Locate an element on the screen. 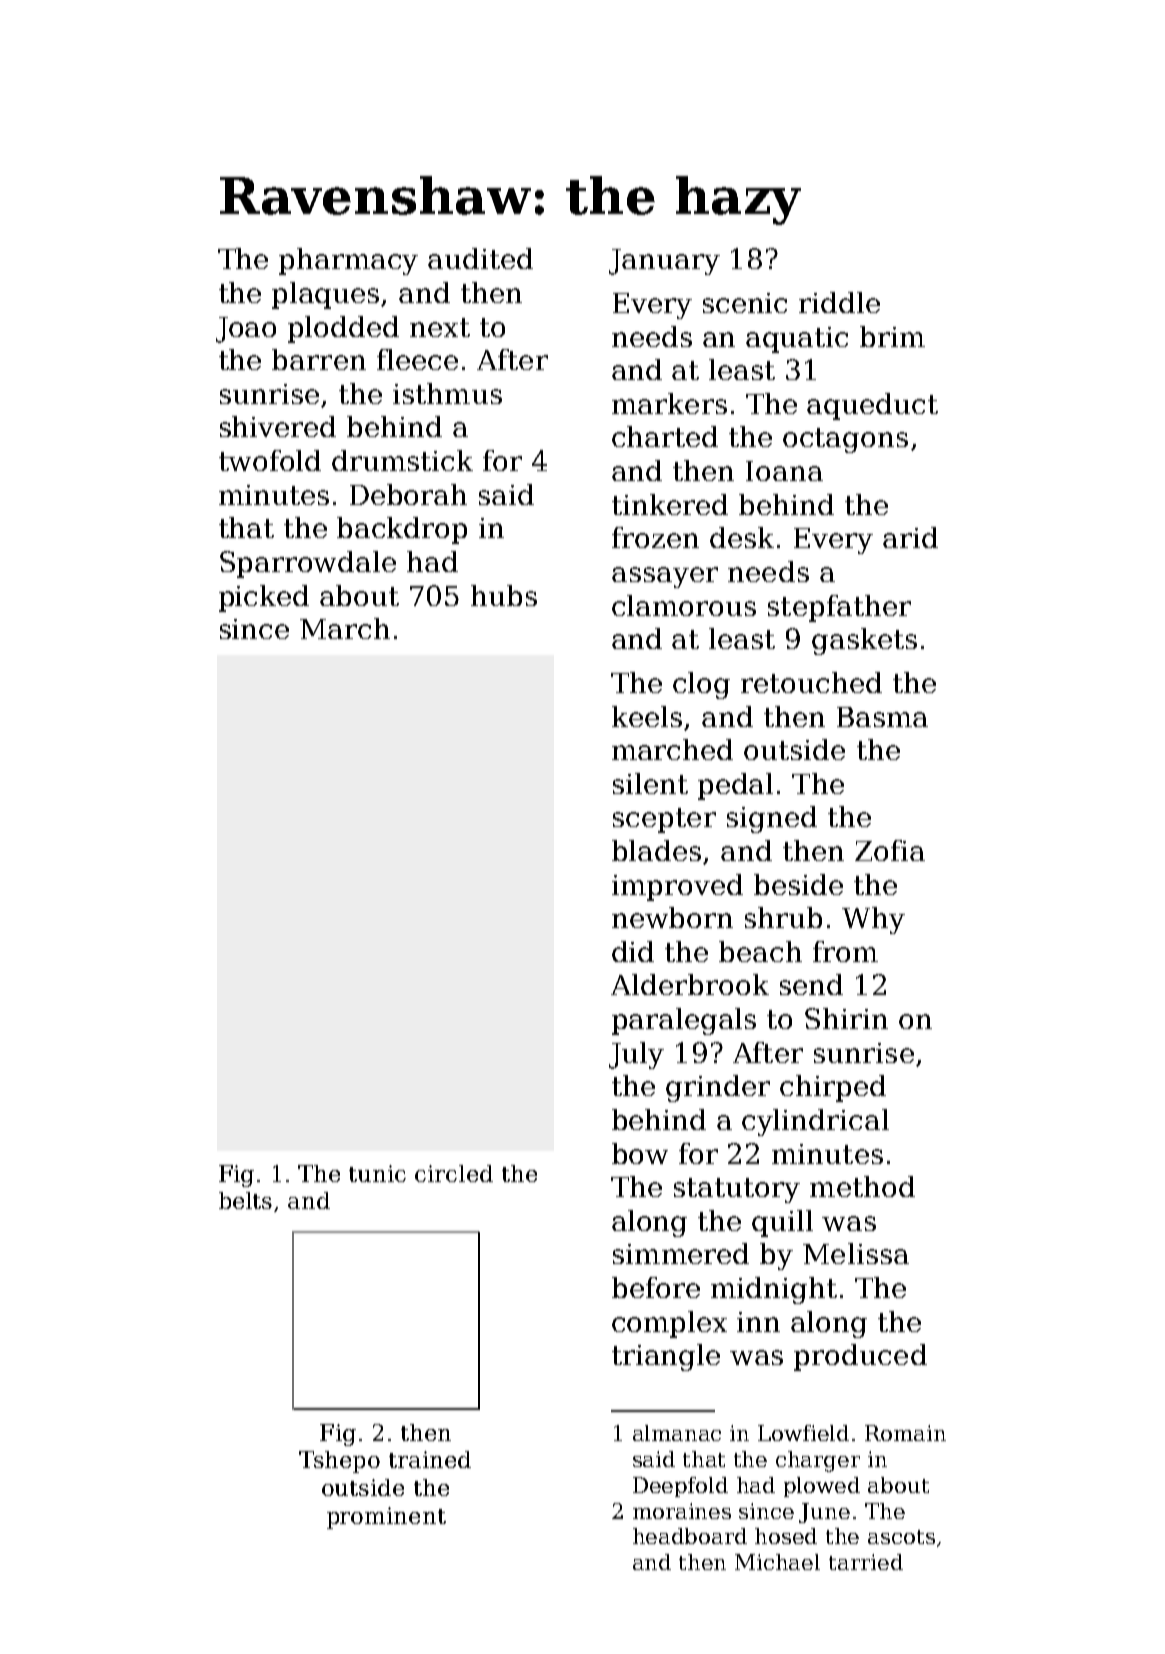 The height and width of the screenshot is (1654, 1165). January is located at coordinates (664, 262).
